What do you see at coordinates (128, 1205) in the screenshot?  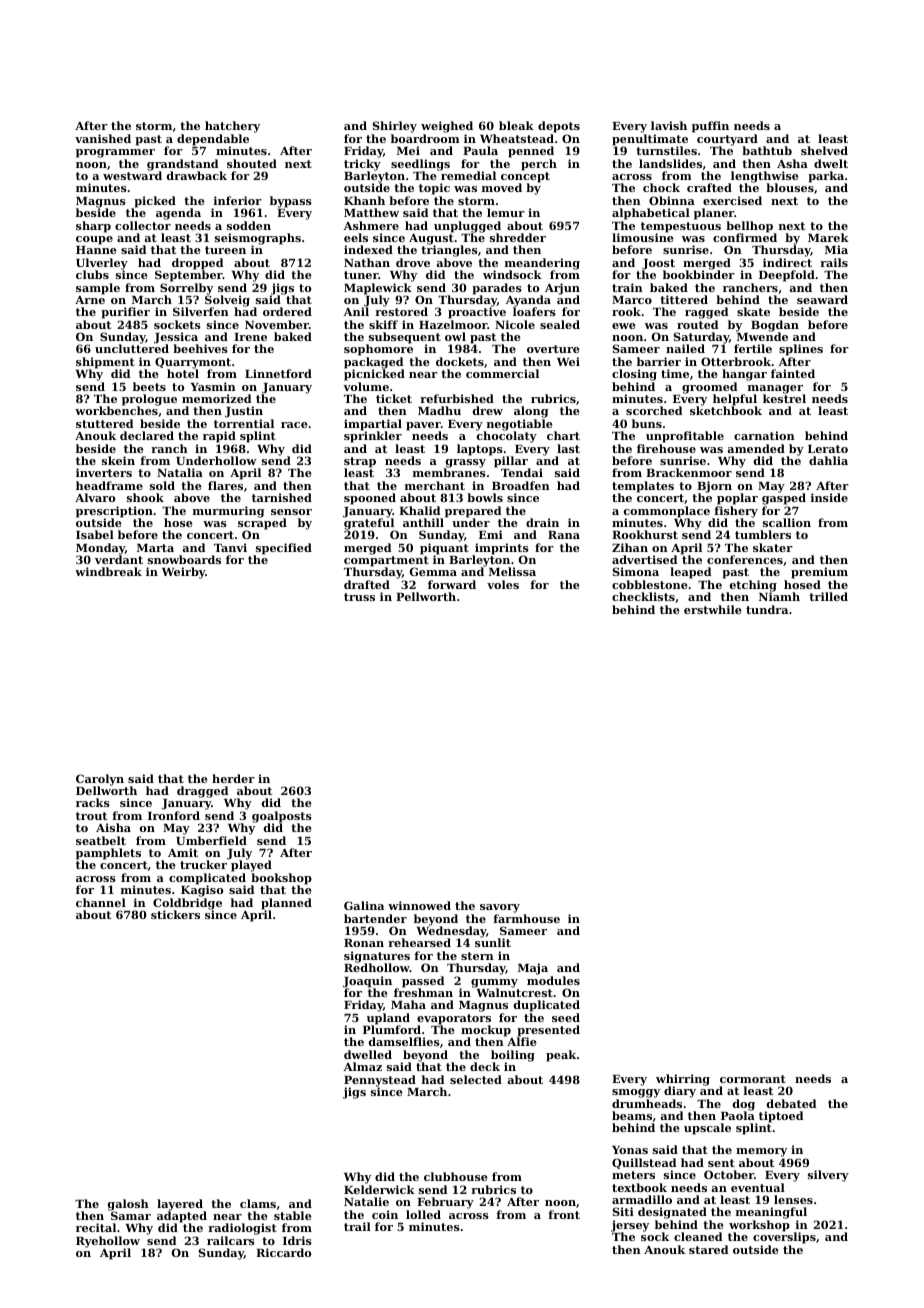 I see `galosh` at bounding box center [128, 1205].
